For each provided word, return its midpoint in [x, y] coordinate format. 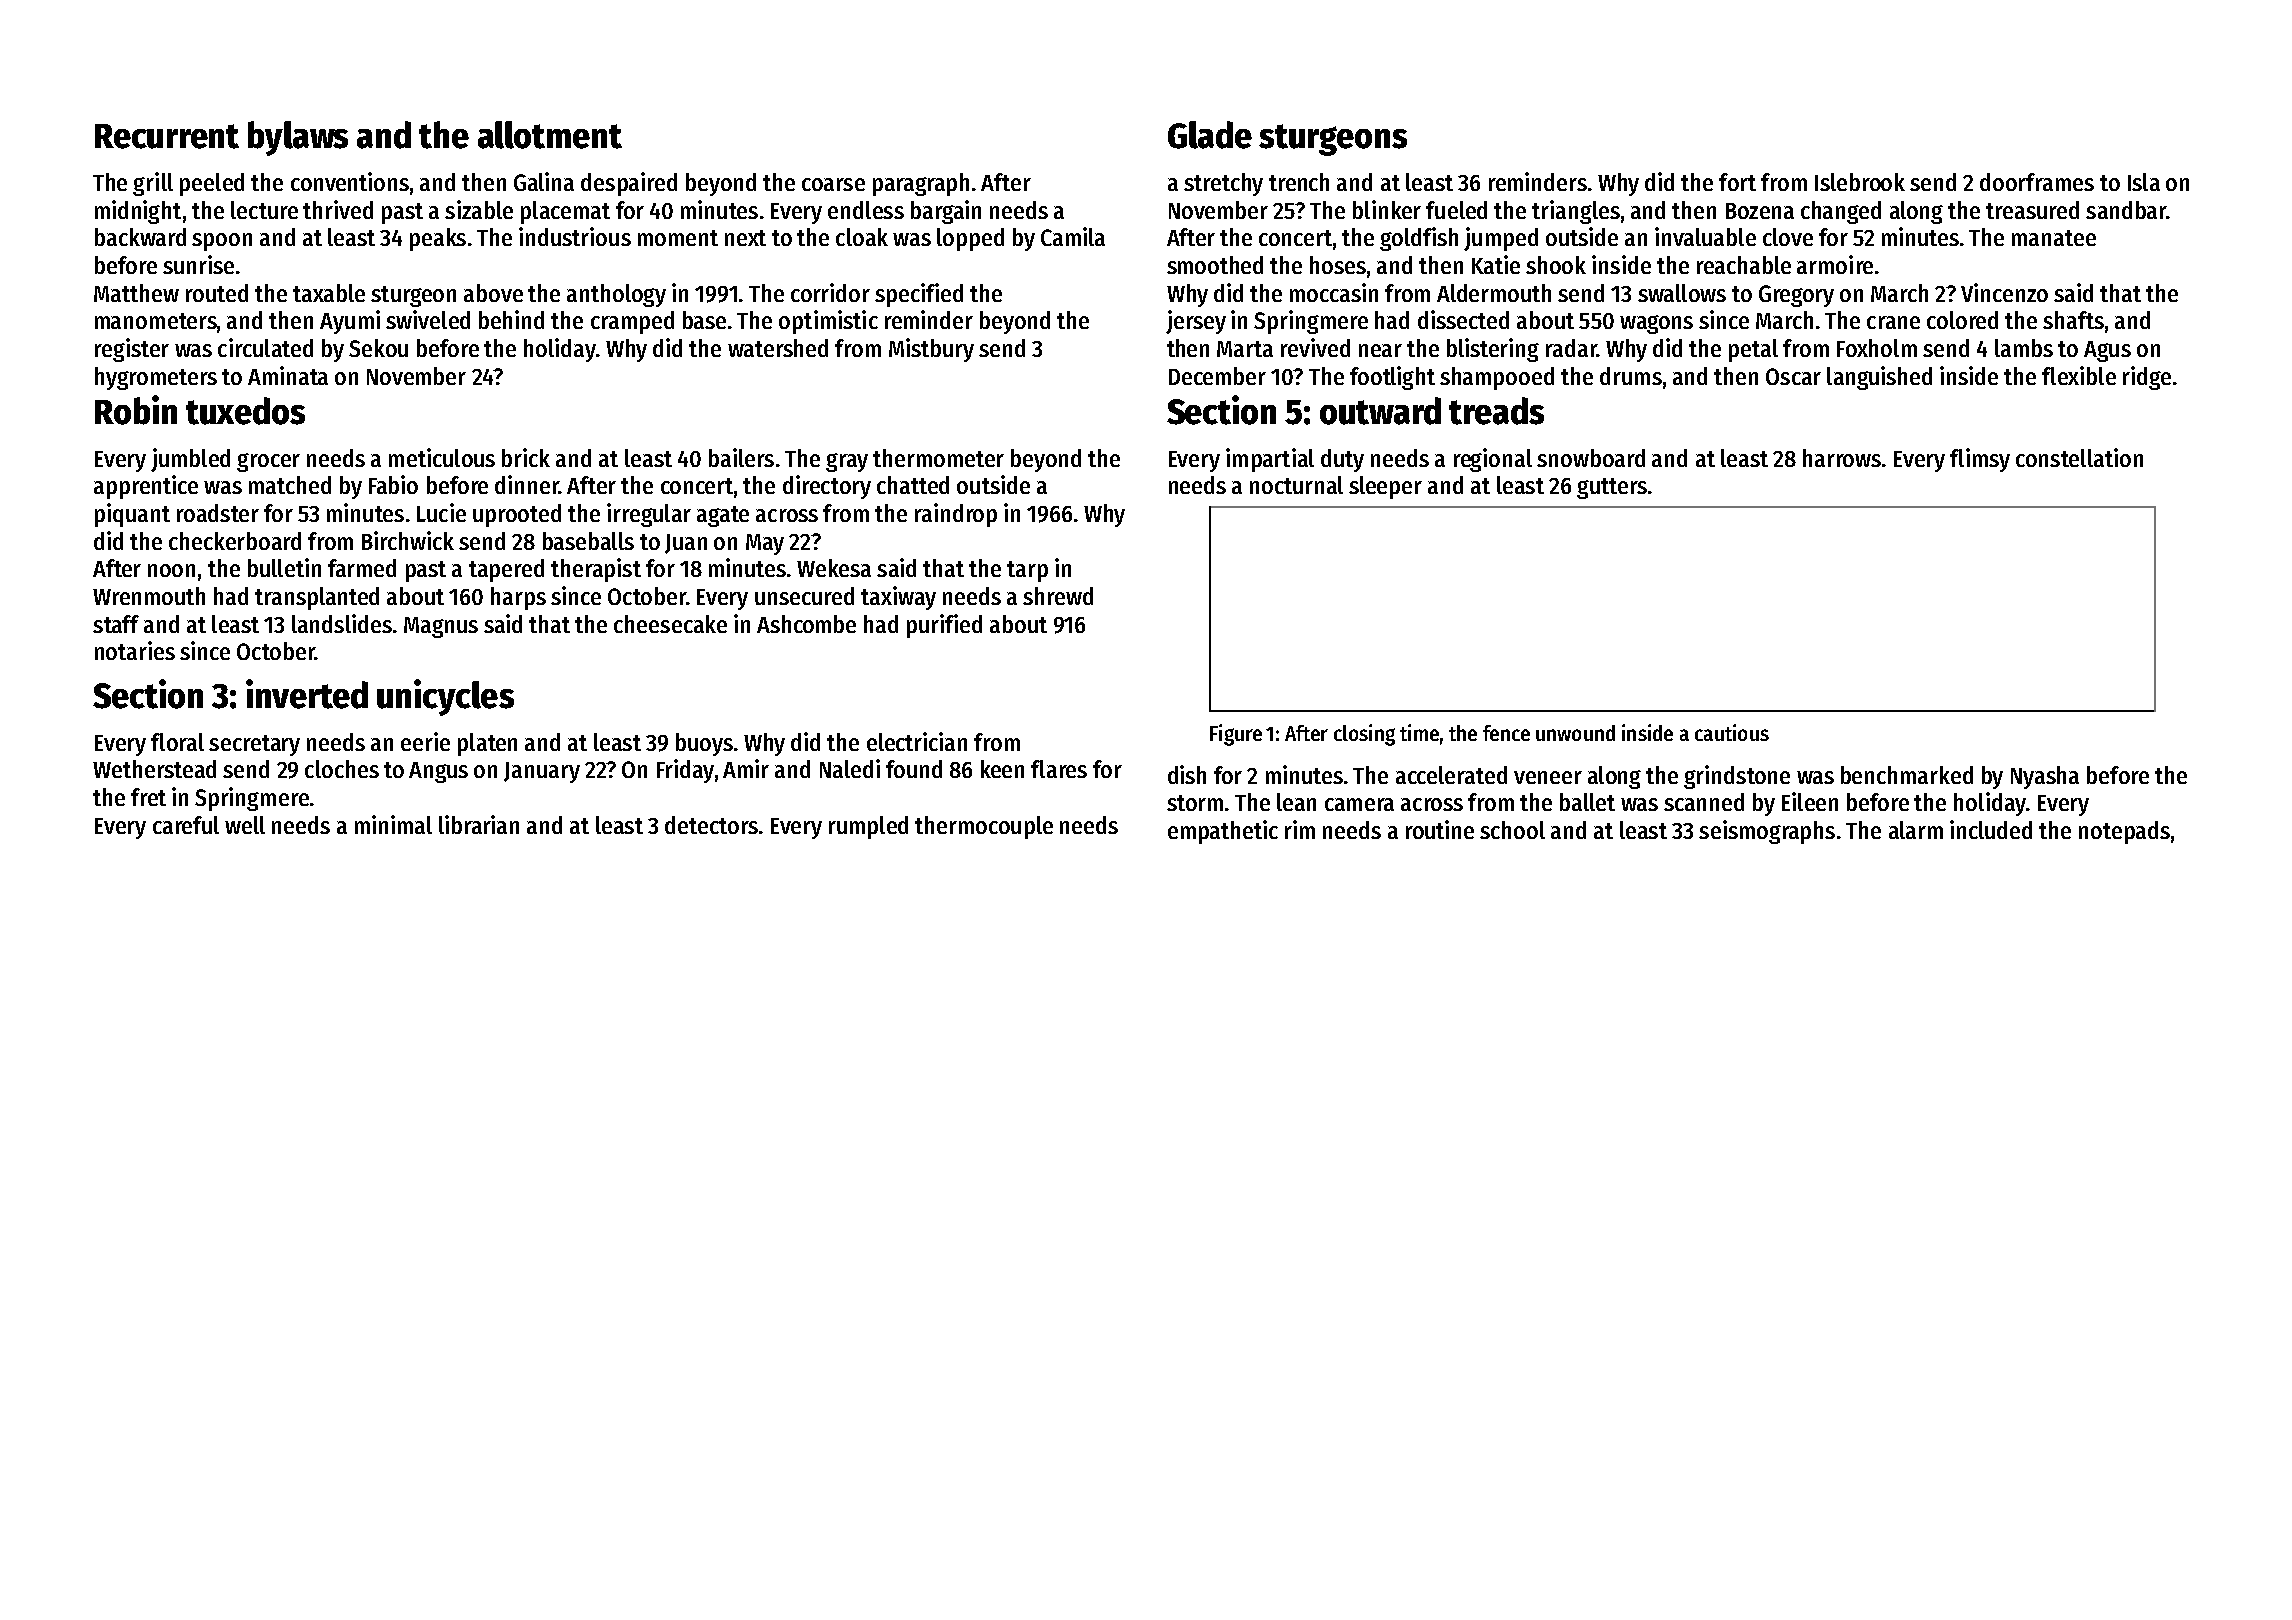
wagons [1656, 324]
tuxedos [245, 411]
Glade [1210, 135]
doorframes [2037, 182]
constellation [2079, 457]
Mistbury [931, 350]
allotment [550, 135]
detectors [711, 825]
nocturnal [1296, 485]
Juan [686, 544]
